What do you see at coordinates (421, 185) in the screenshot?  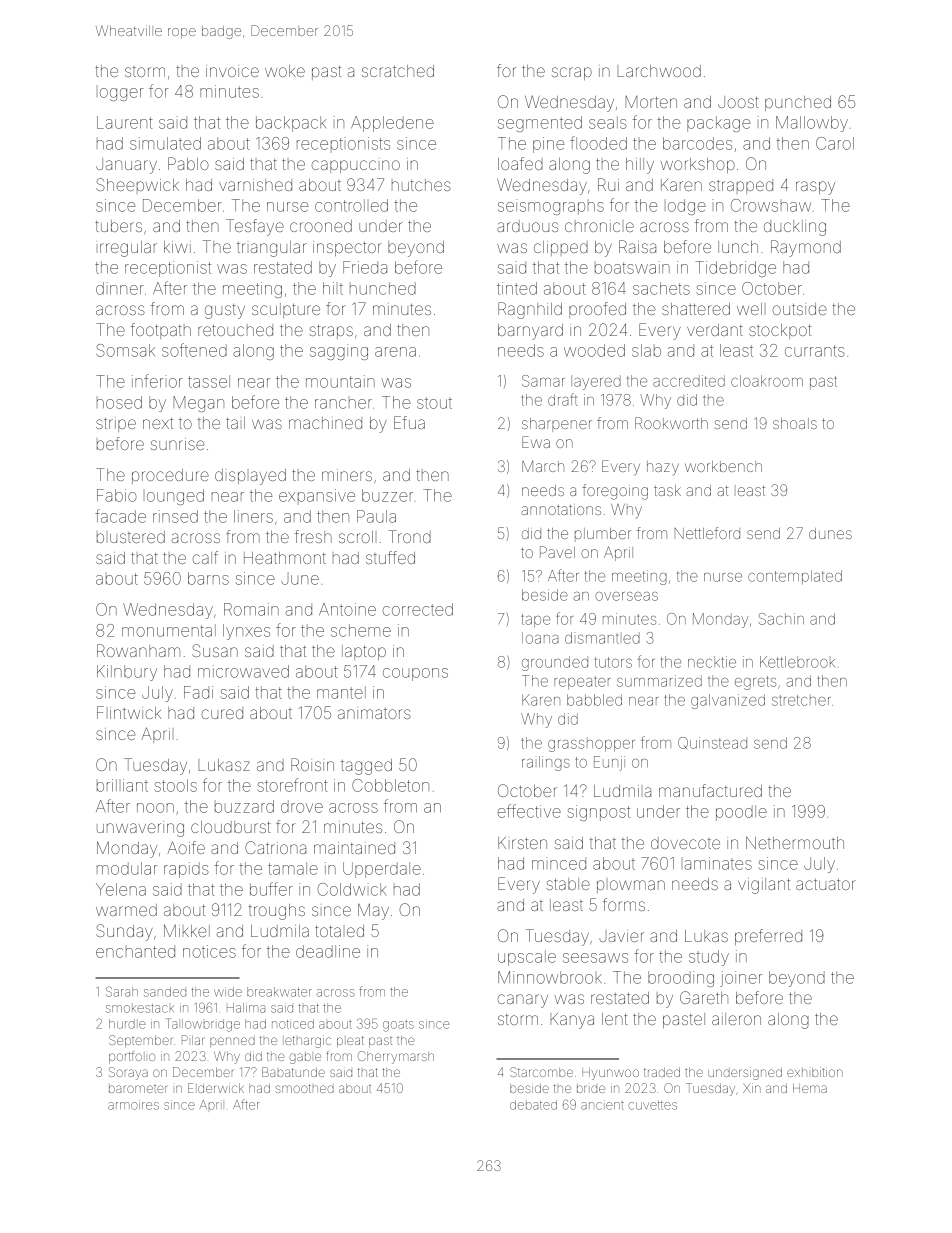 I see `hutches` at bounding box center [421, 185].
